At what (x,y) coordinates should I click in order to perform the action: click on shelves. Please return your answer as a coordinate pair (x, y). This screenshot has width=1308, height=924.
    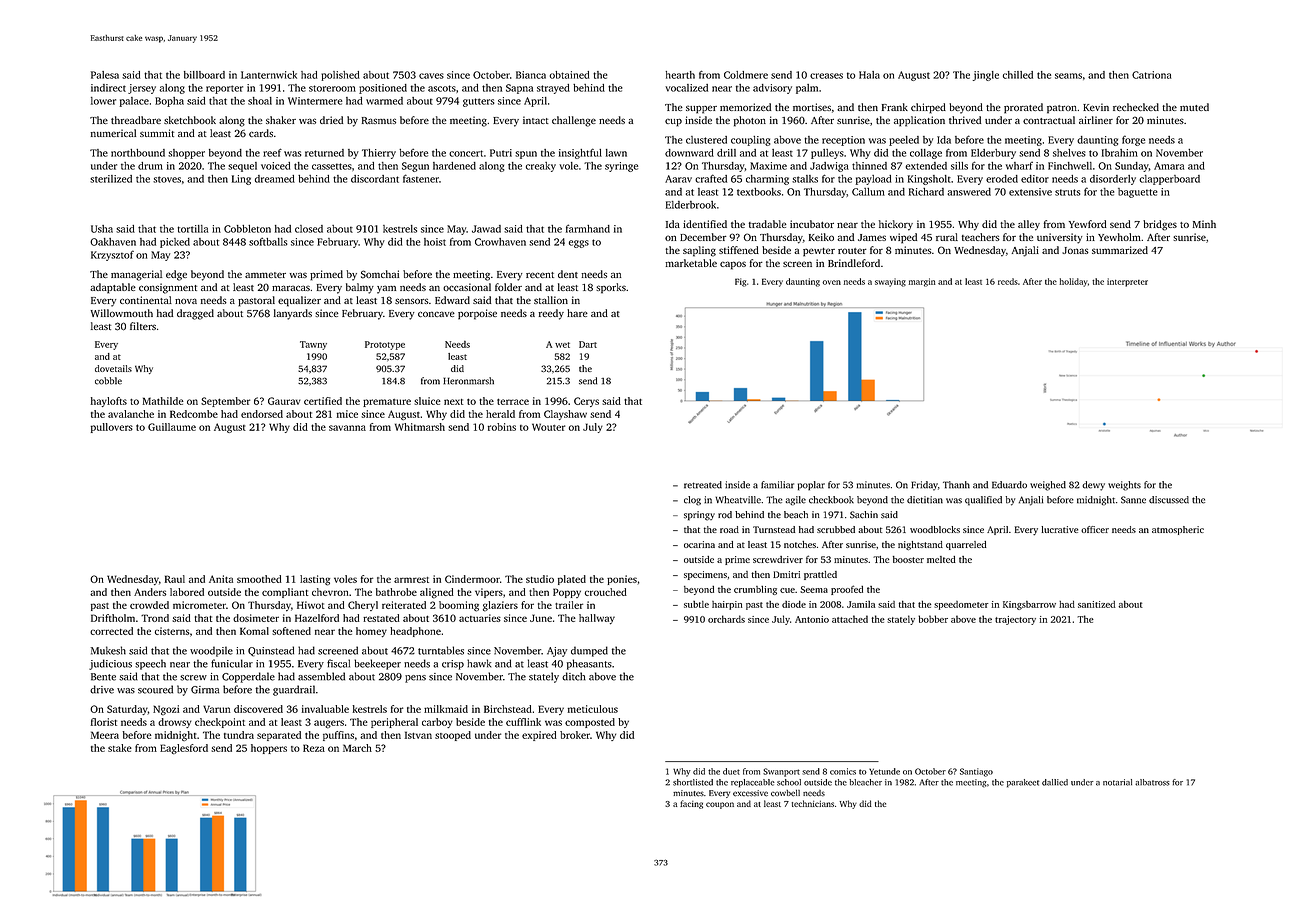
    Looking at the image, I should click on (1069, 153).
